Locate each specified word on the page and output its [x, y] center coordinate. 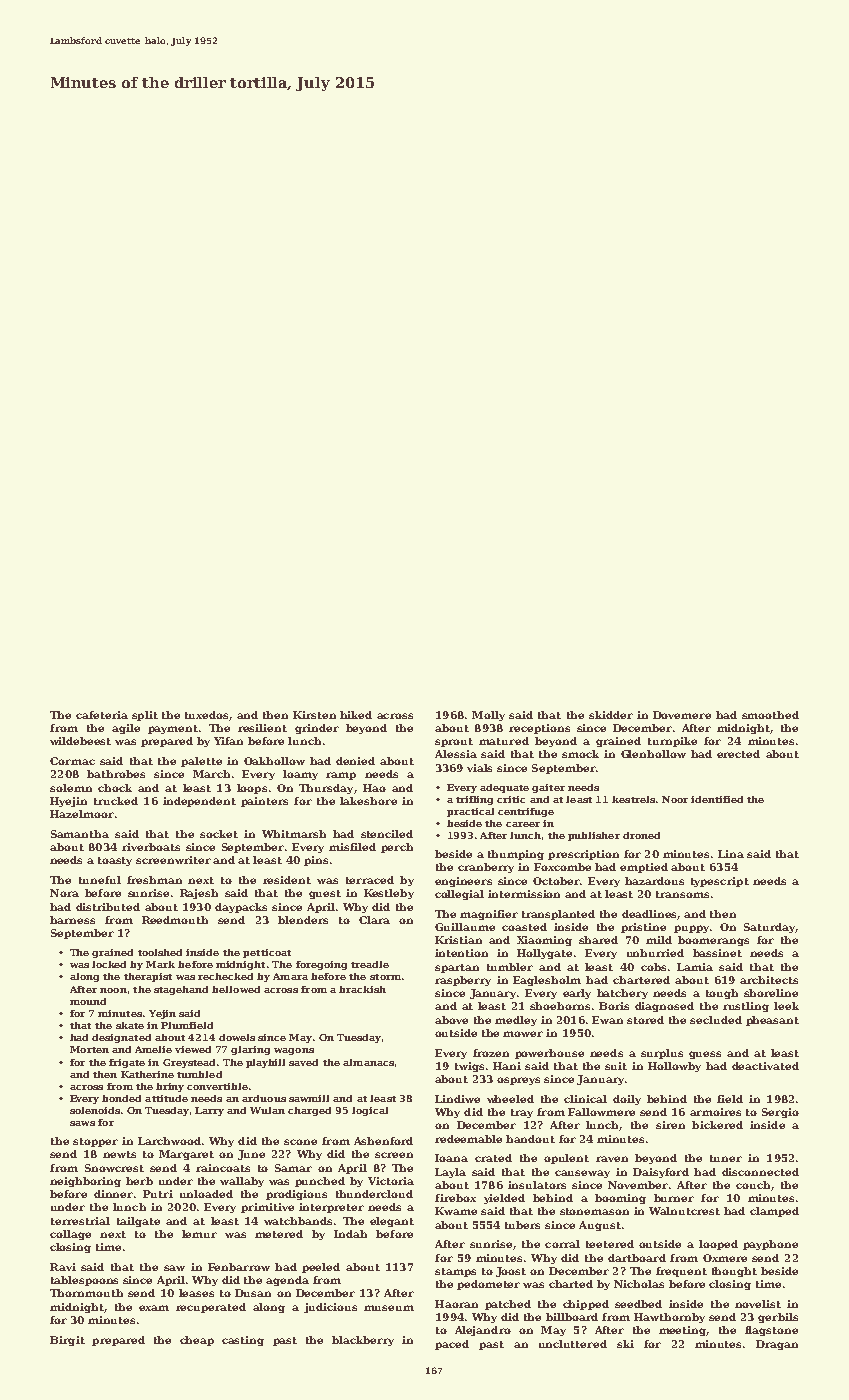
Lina [731, 854]
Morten [89, 1049]
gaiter [548, 788]
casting [243, 1341]
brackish [362, 989]
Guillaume [465, 927]
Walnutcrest [684, 1211]
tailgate [138, 1222]
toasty [115, 861]
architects [769, 980]
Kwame [456, 1211]
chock [115, 788]
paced [452, 1345]
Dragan [777, 1345]
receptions [539, 729]
